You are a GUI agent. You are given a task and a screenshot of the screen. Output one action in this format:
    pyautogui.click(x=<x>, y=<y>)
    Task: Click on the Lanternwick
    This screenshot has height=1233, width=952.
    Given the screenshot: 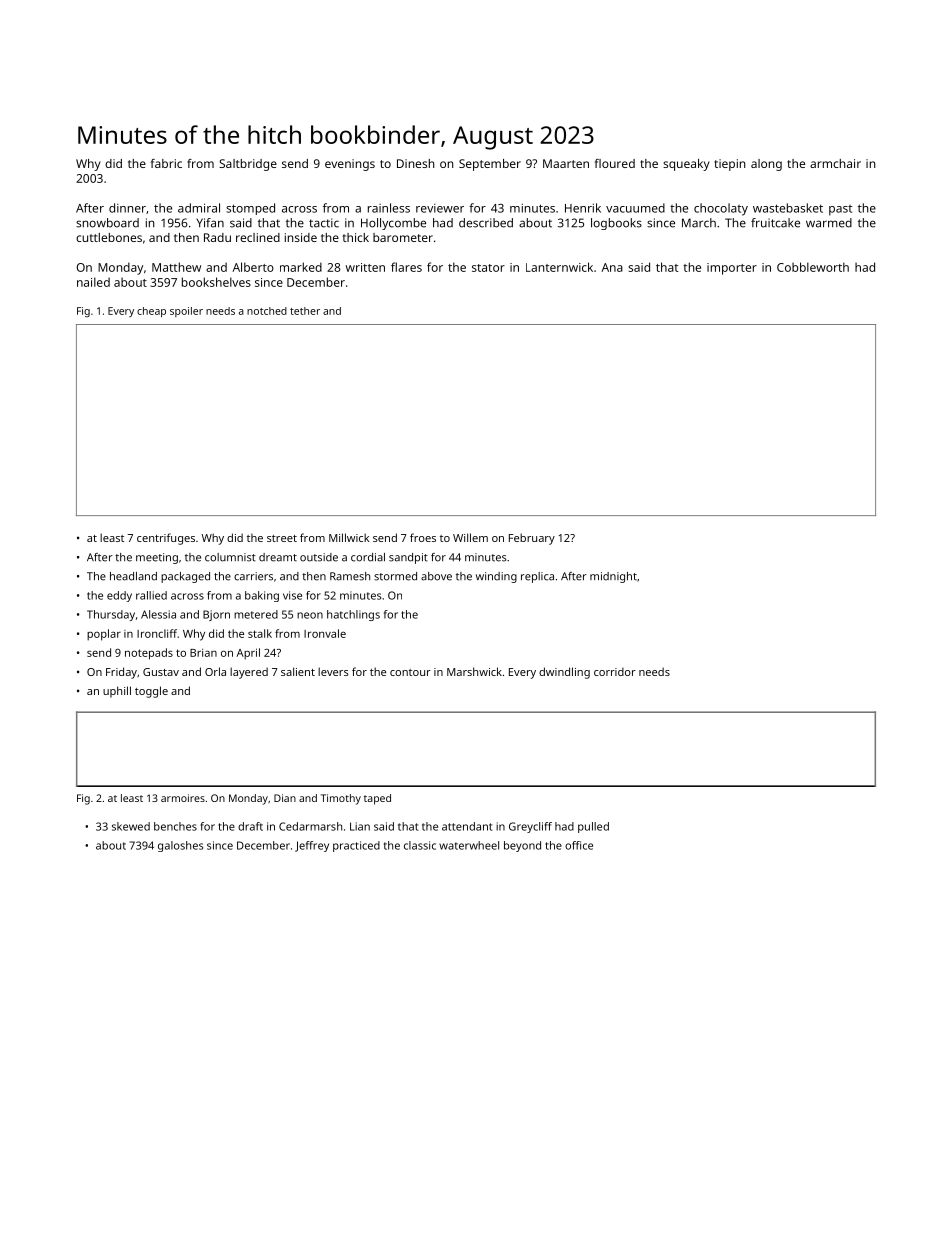 What is the action you would take?
    pyautogui.click(x=559, y=267)
